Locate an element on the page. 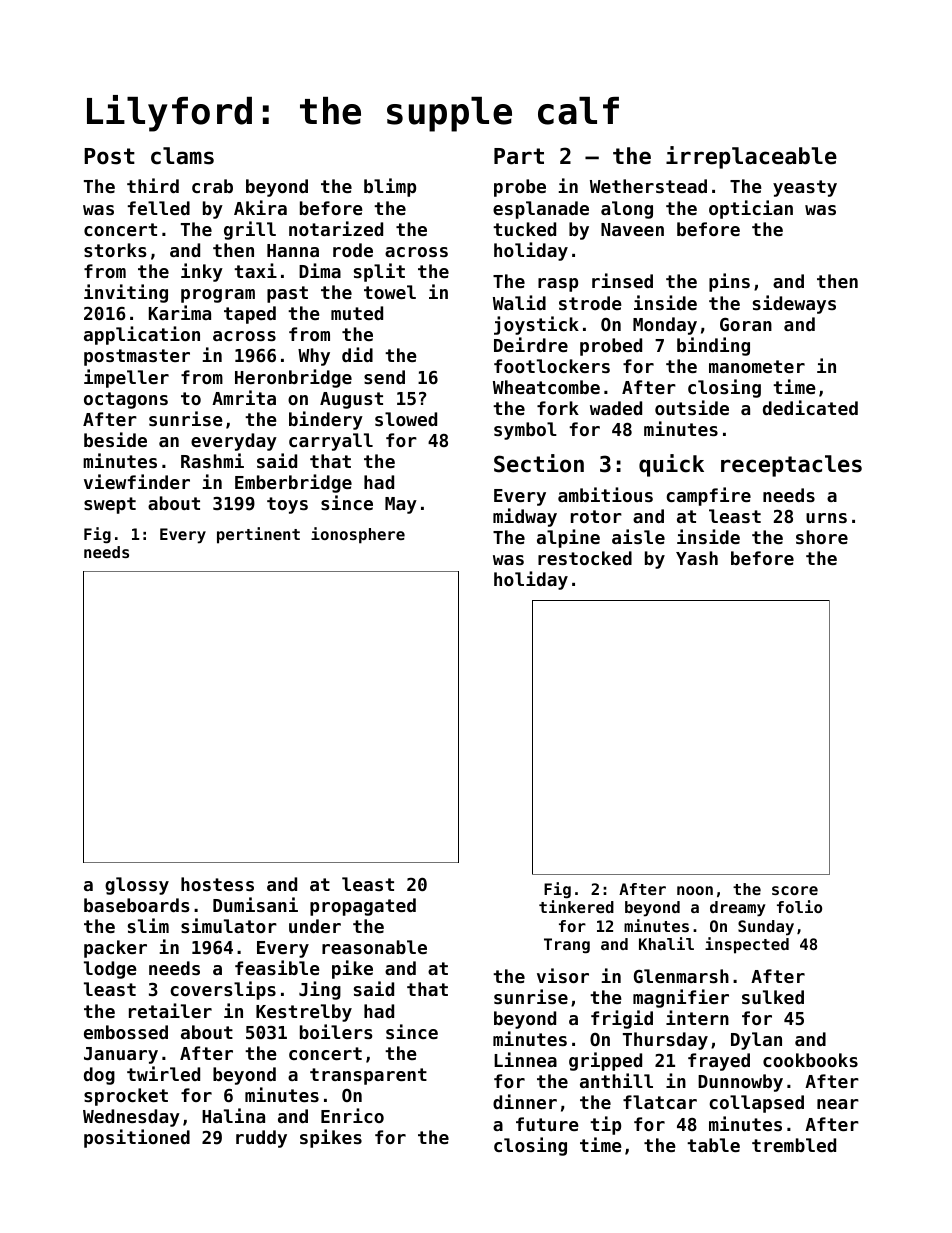 This image has width=952, height=1233. ionosphere is located at coordinates (358, 535).
